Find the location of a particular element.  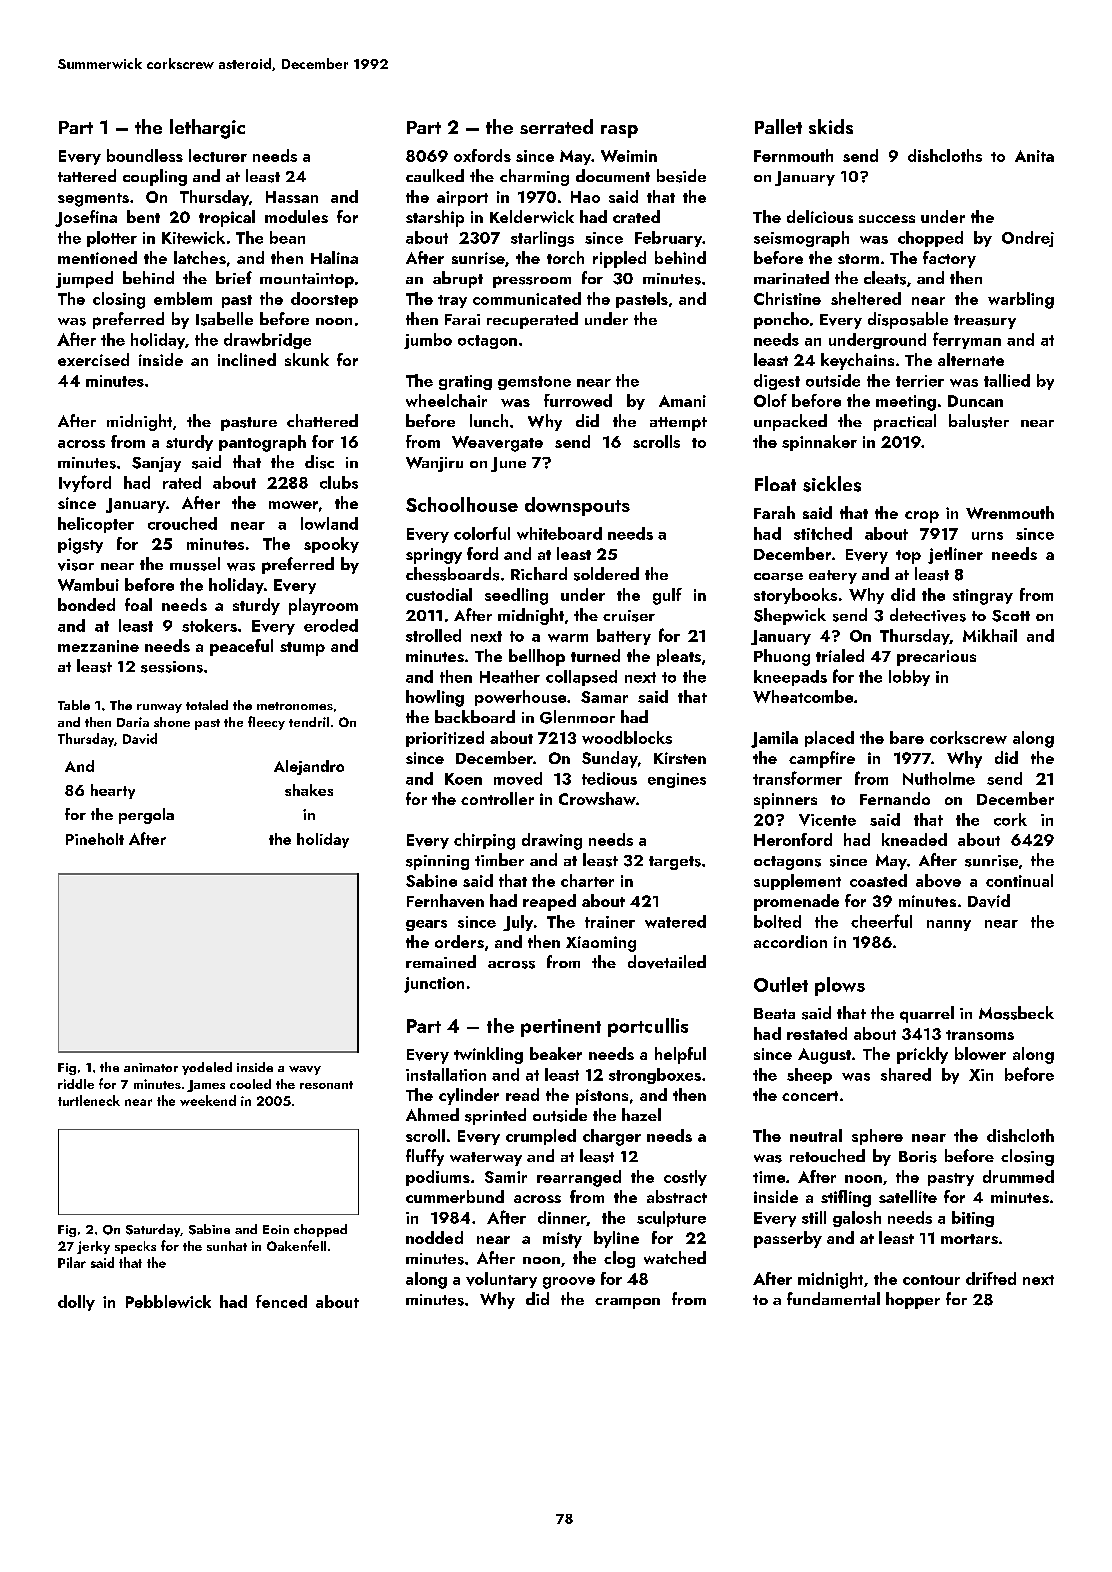

cheerful is located at coordinates (881, 921).
